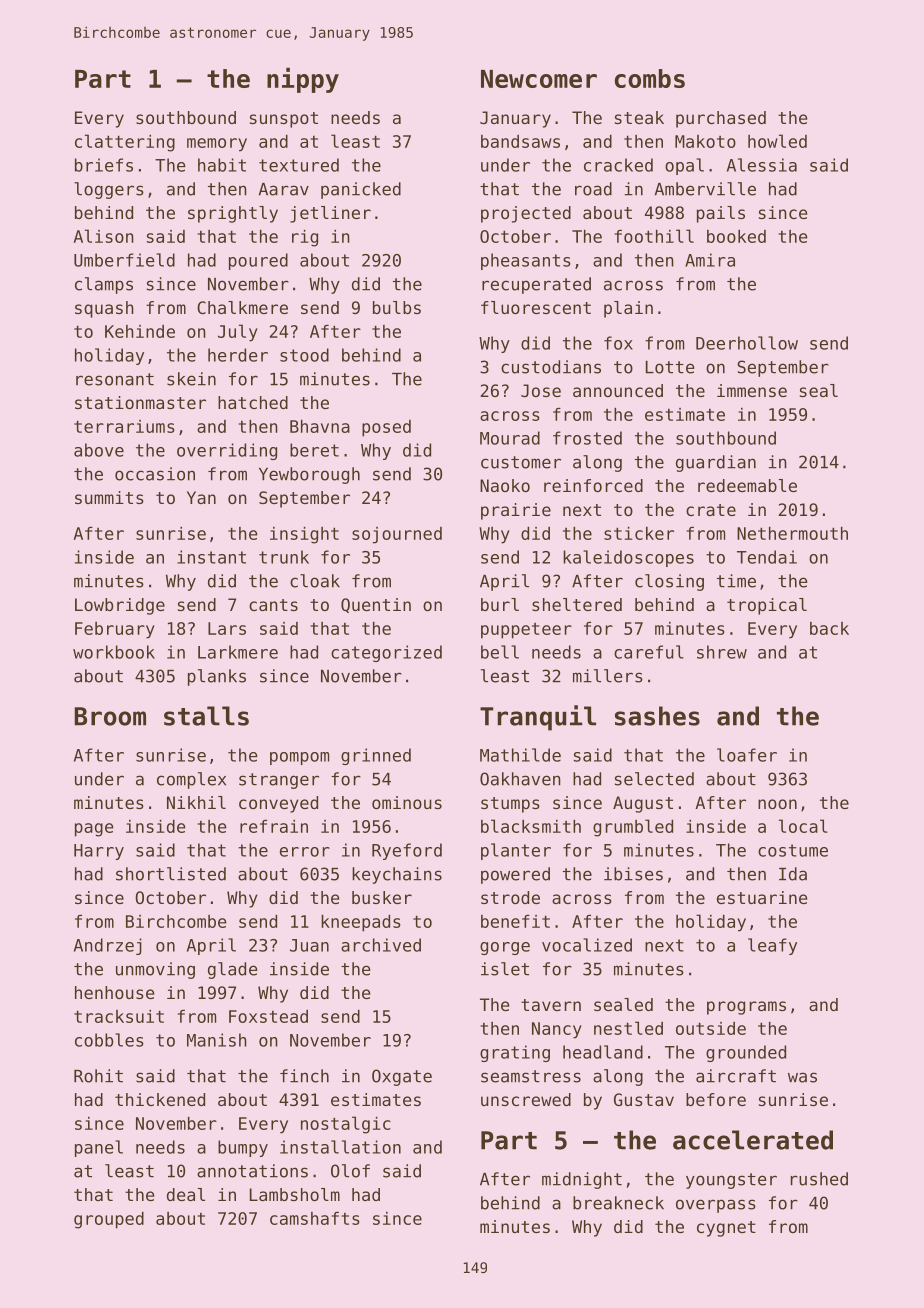 This page has height=1308, width=924. Describe the element at coordinates (125, 143) in the page. I see `clattering` at that location.
